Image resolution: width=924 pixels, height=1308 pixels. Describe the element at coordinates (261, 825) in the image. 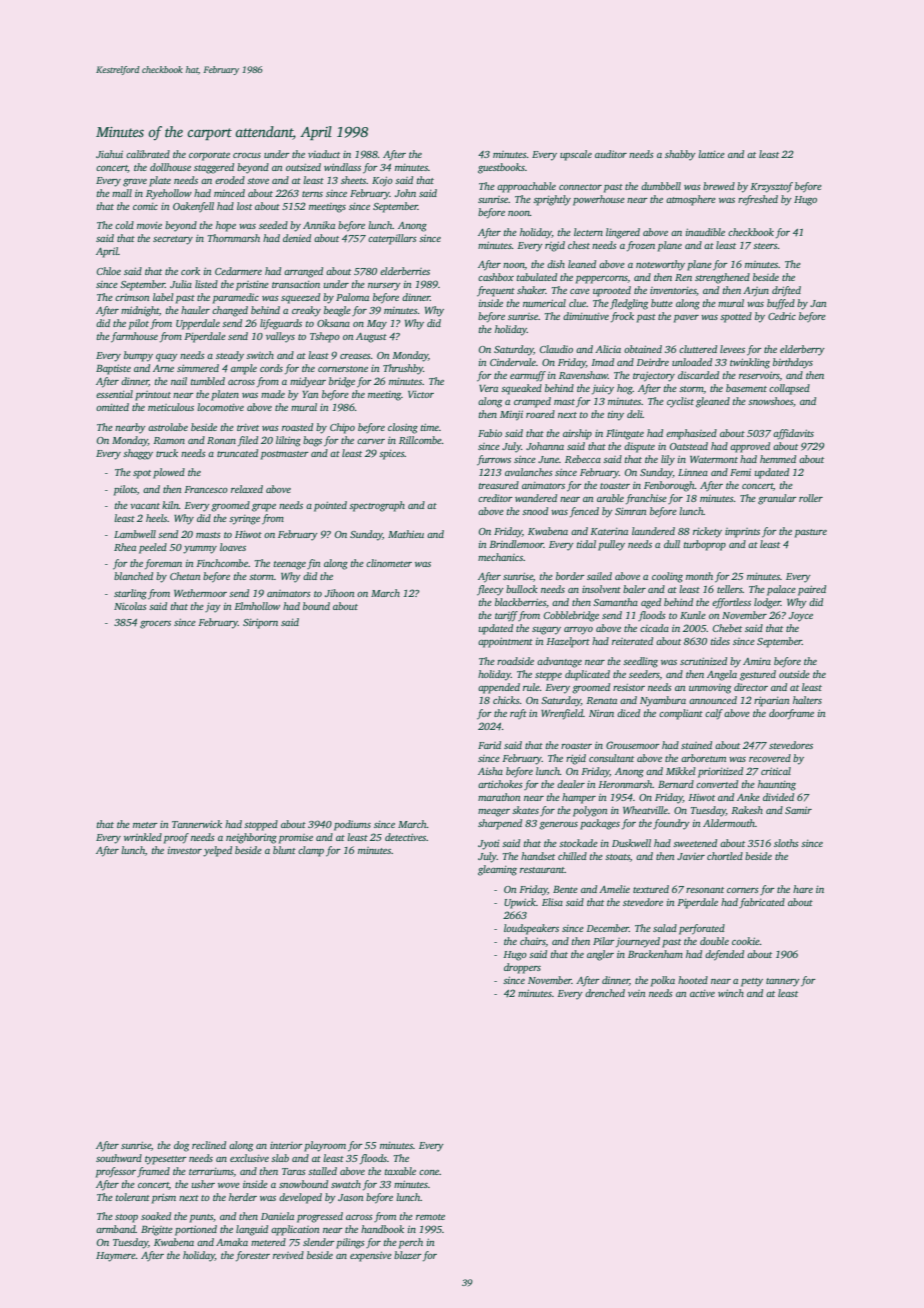

I see `stopped` at that location.
